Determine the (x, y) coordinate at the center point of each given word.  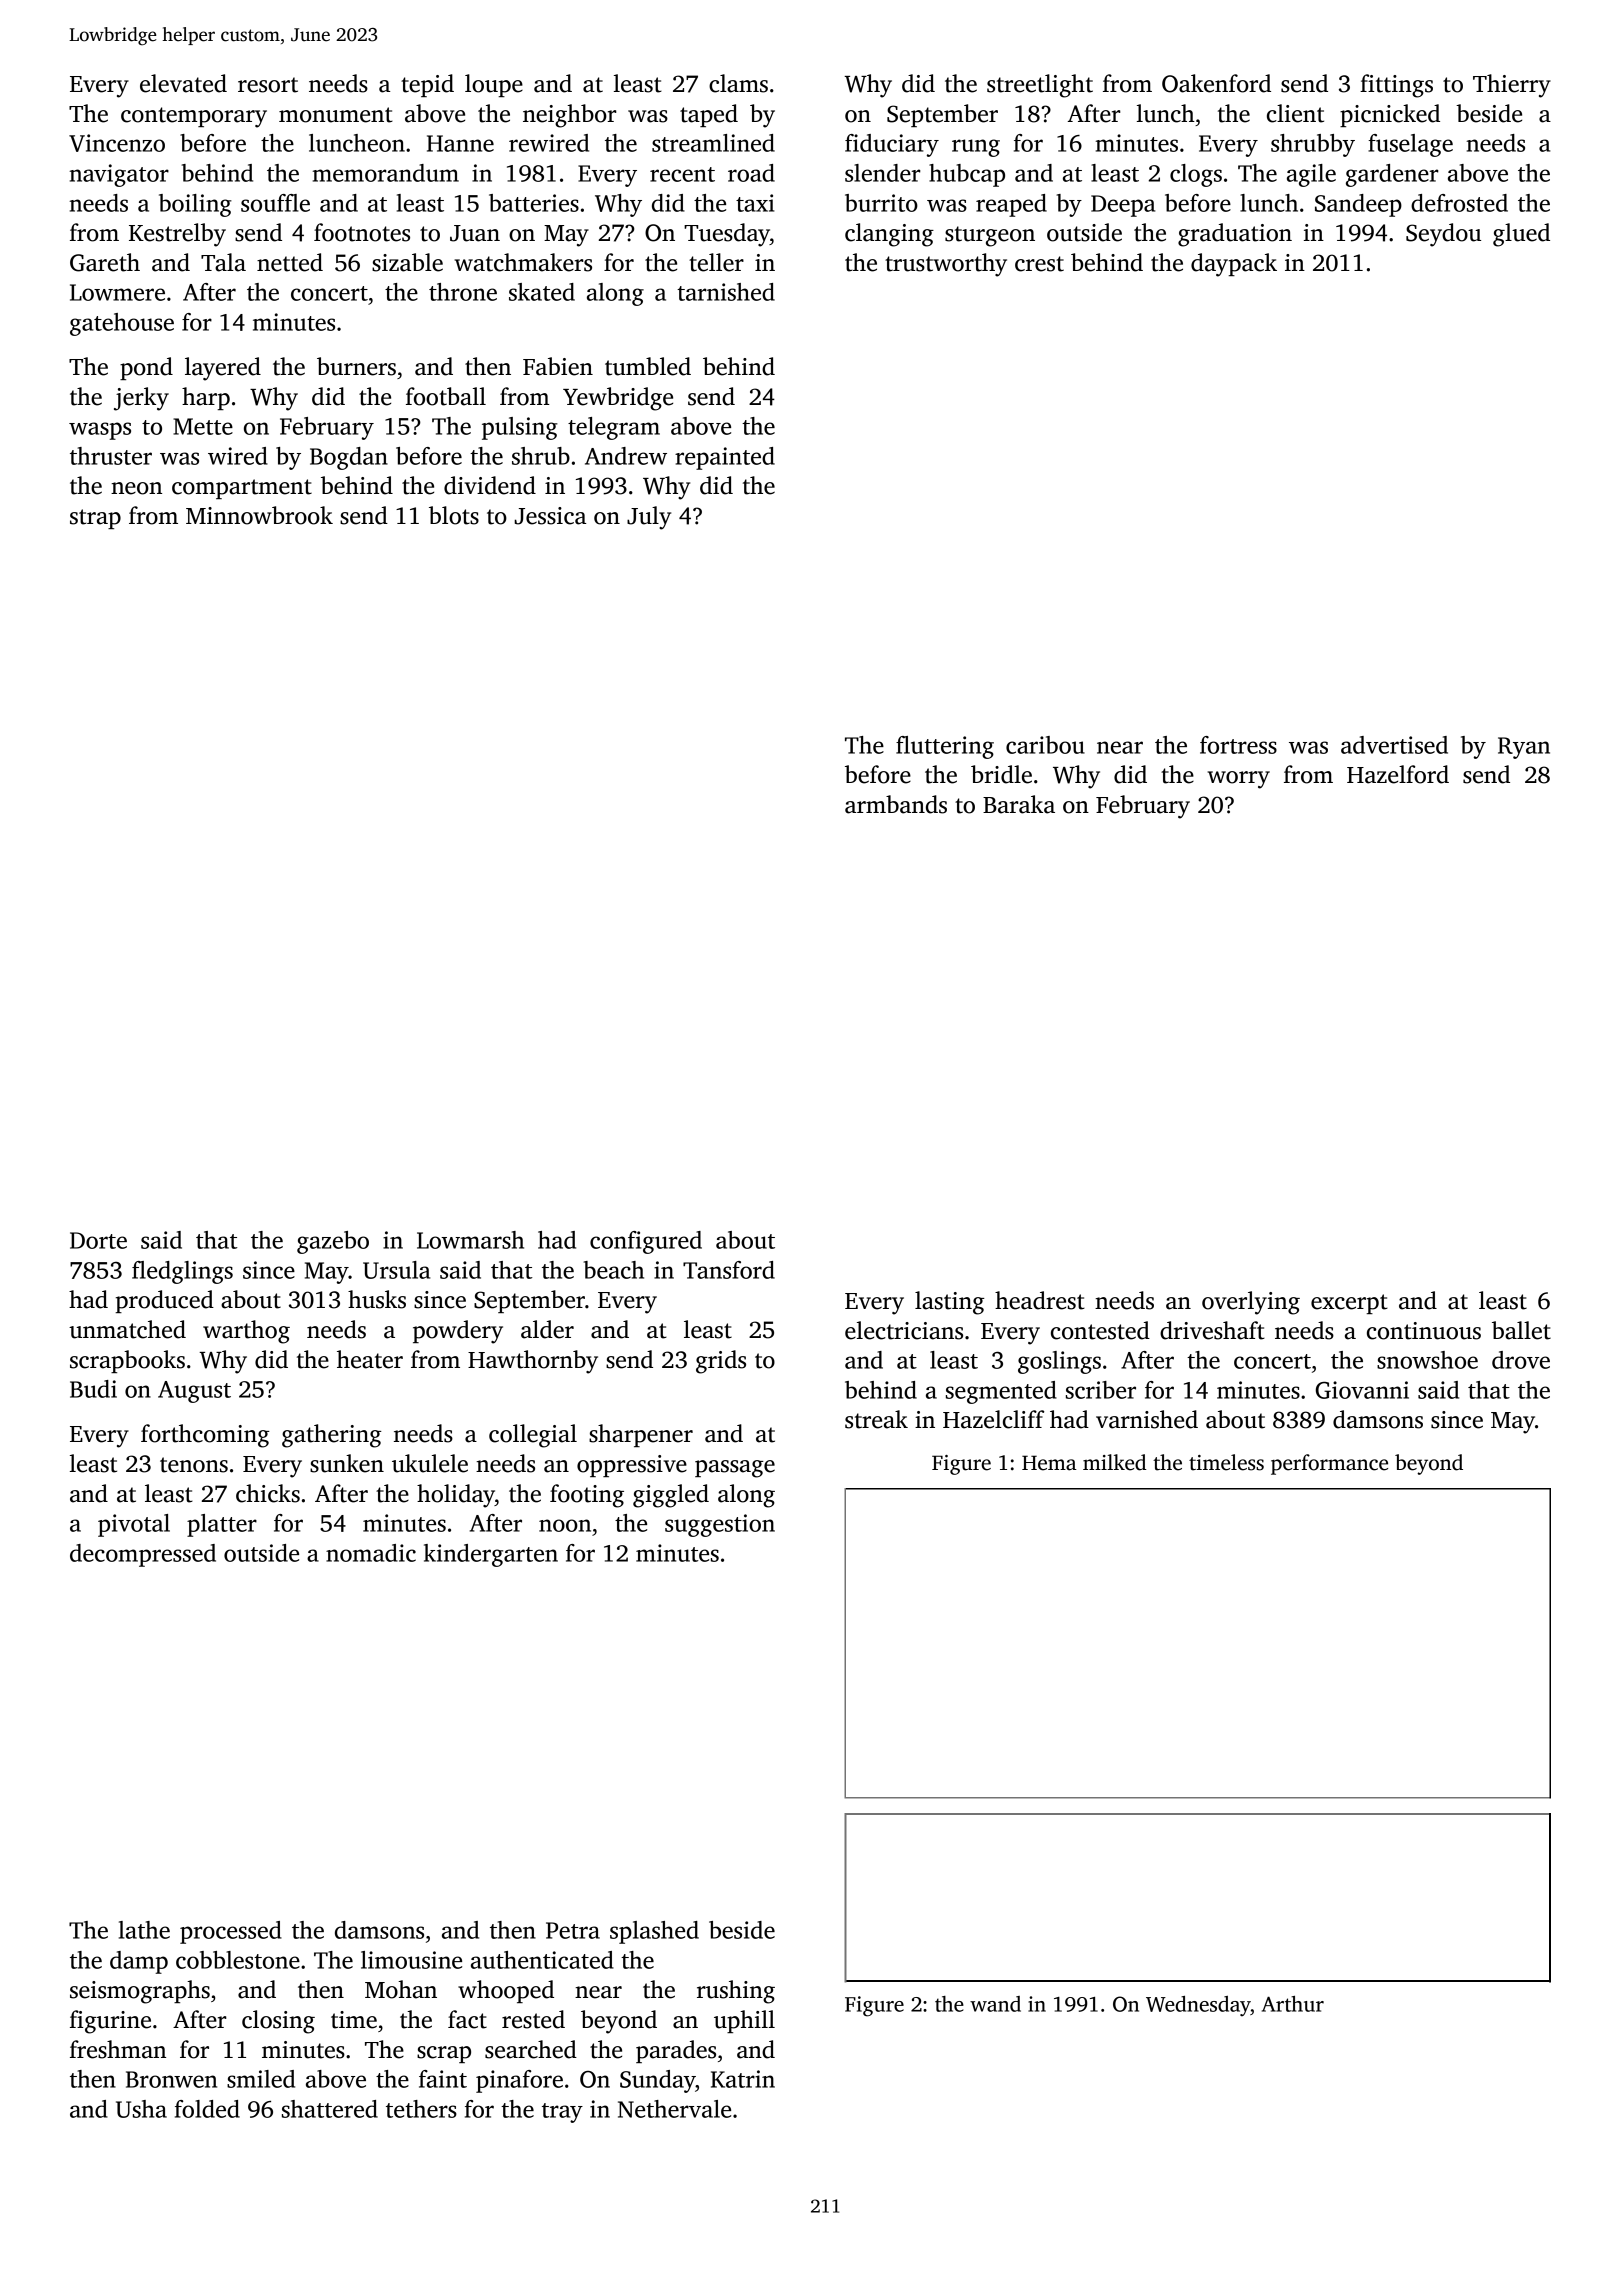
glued (1521, 235)
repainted (725, 458)
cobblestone (238, 1960)
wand (995, 2004)
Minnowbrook (259, 515)
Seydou (1443, 235)
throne (463, 292)
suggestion (720, 1525)
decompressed (143, 1555)
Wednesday (1198, 2006)
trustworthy (946, 265)
